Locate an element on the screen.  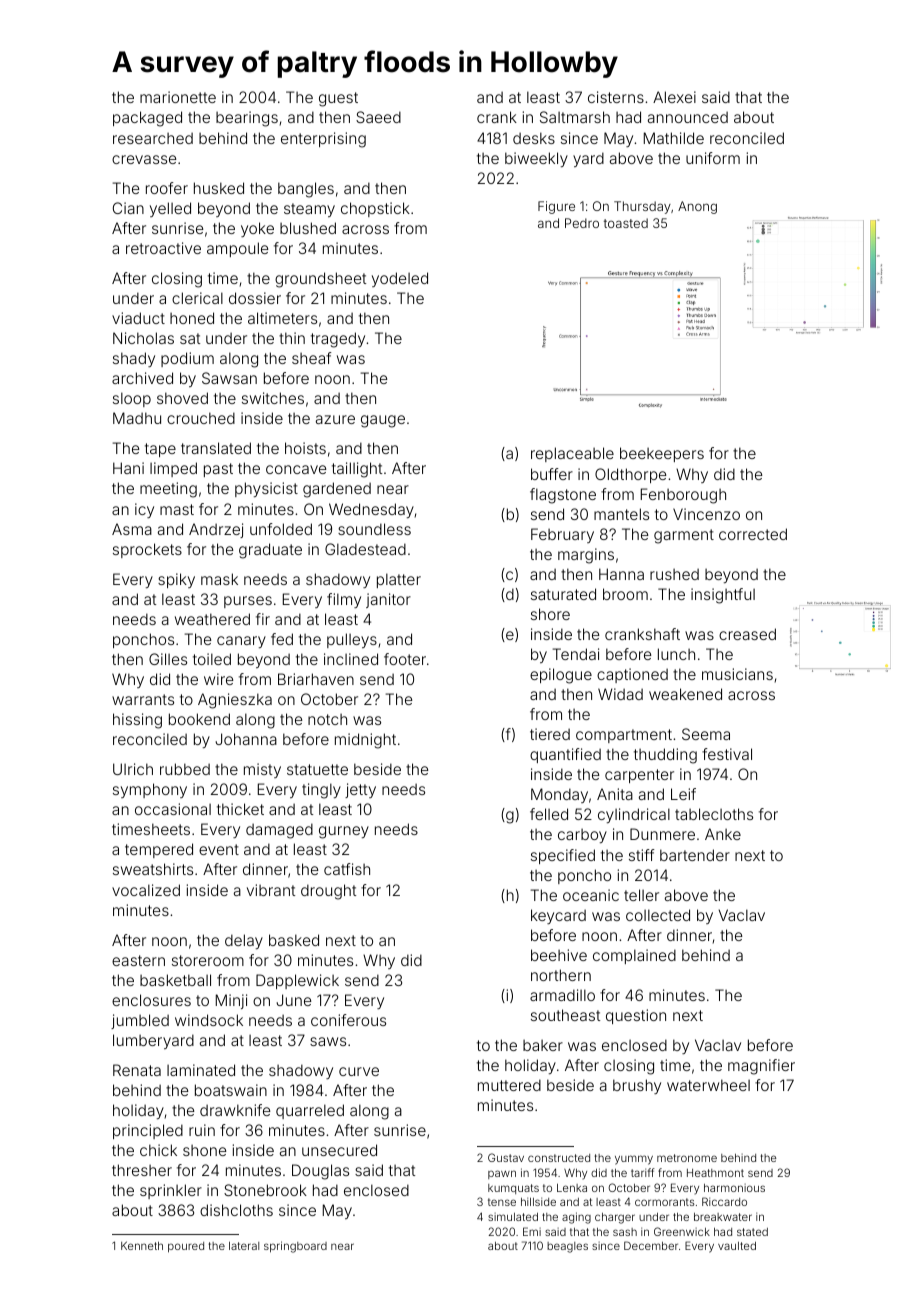
Saltmarsh is located at coordinates (575, 117).
